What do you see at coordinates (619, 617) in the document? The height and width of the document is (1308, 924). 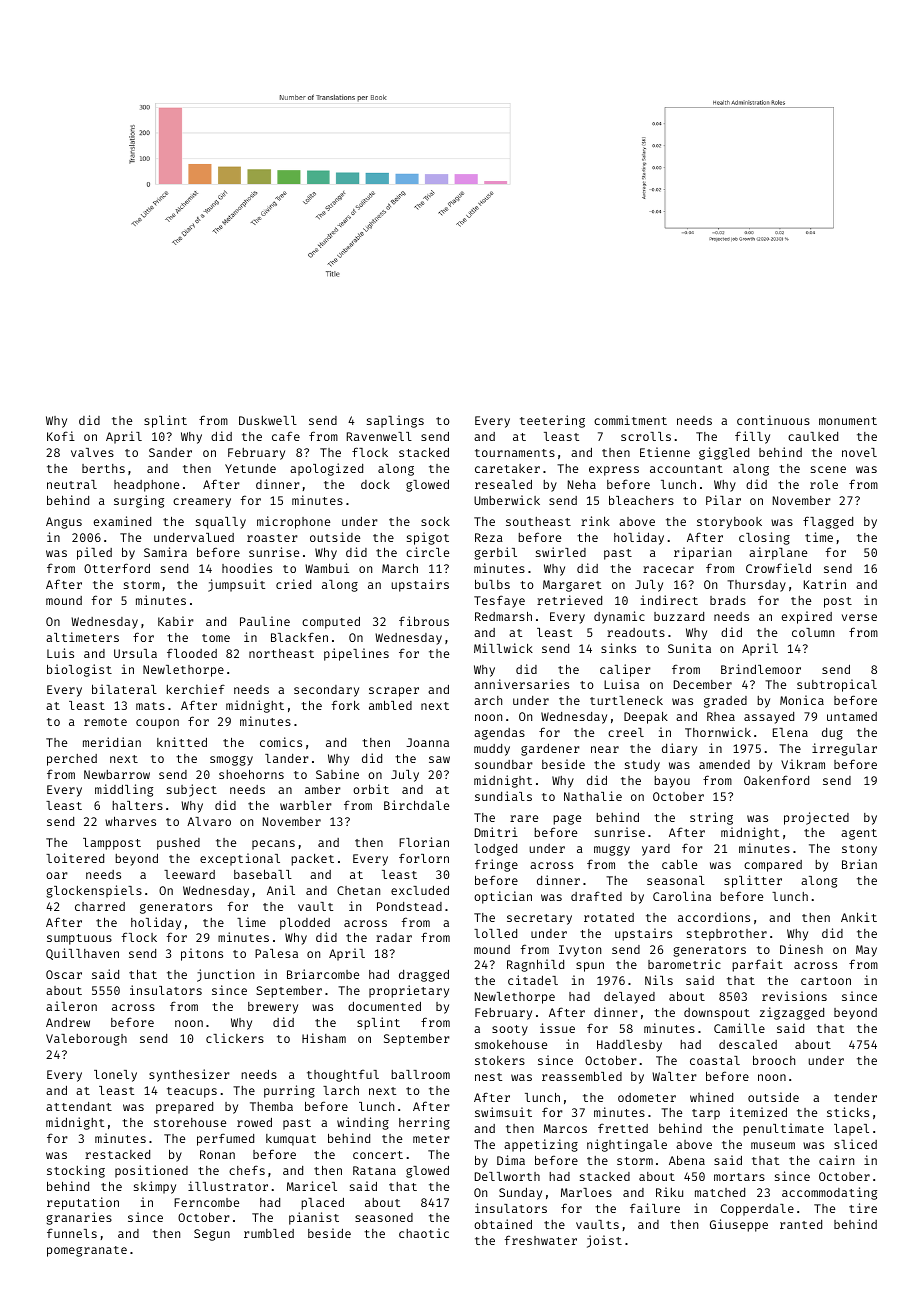 I see `dynamic` at bounding box center [619, 617].
